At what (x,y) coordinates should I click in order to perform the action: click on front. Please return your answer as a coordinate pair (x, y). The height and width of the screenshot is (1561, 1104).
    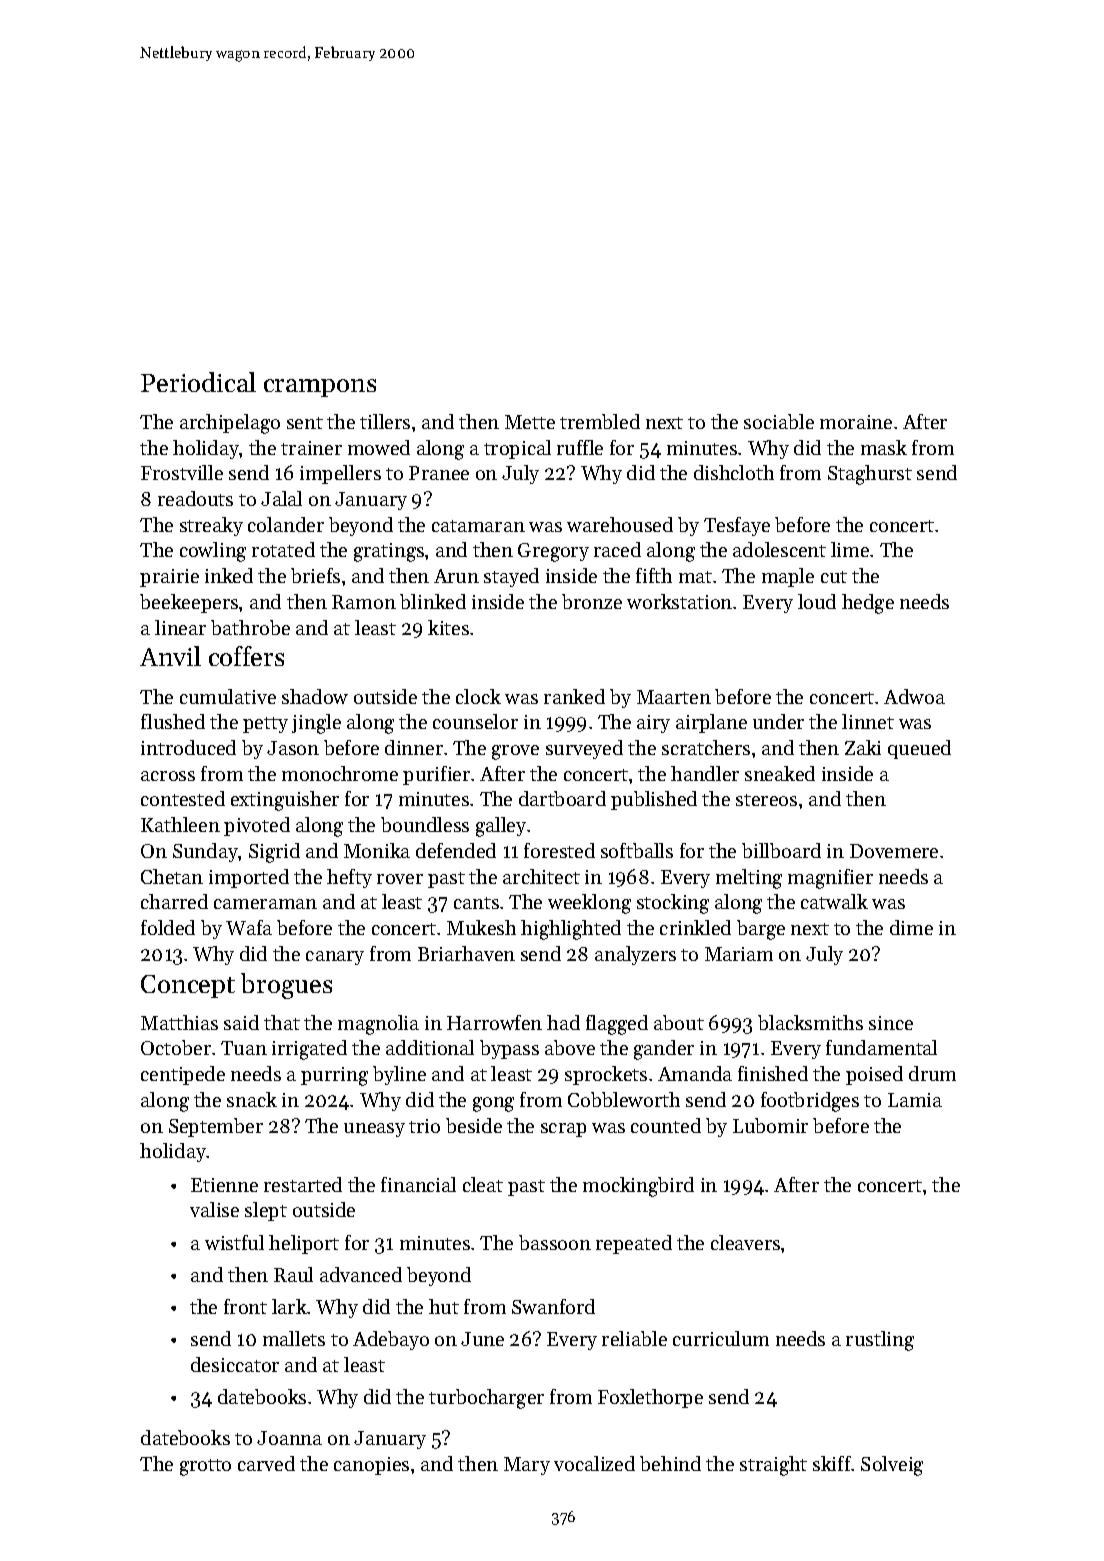
    Looking at the image, I should click on (245, 1306).
